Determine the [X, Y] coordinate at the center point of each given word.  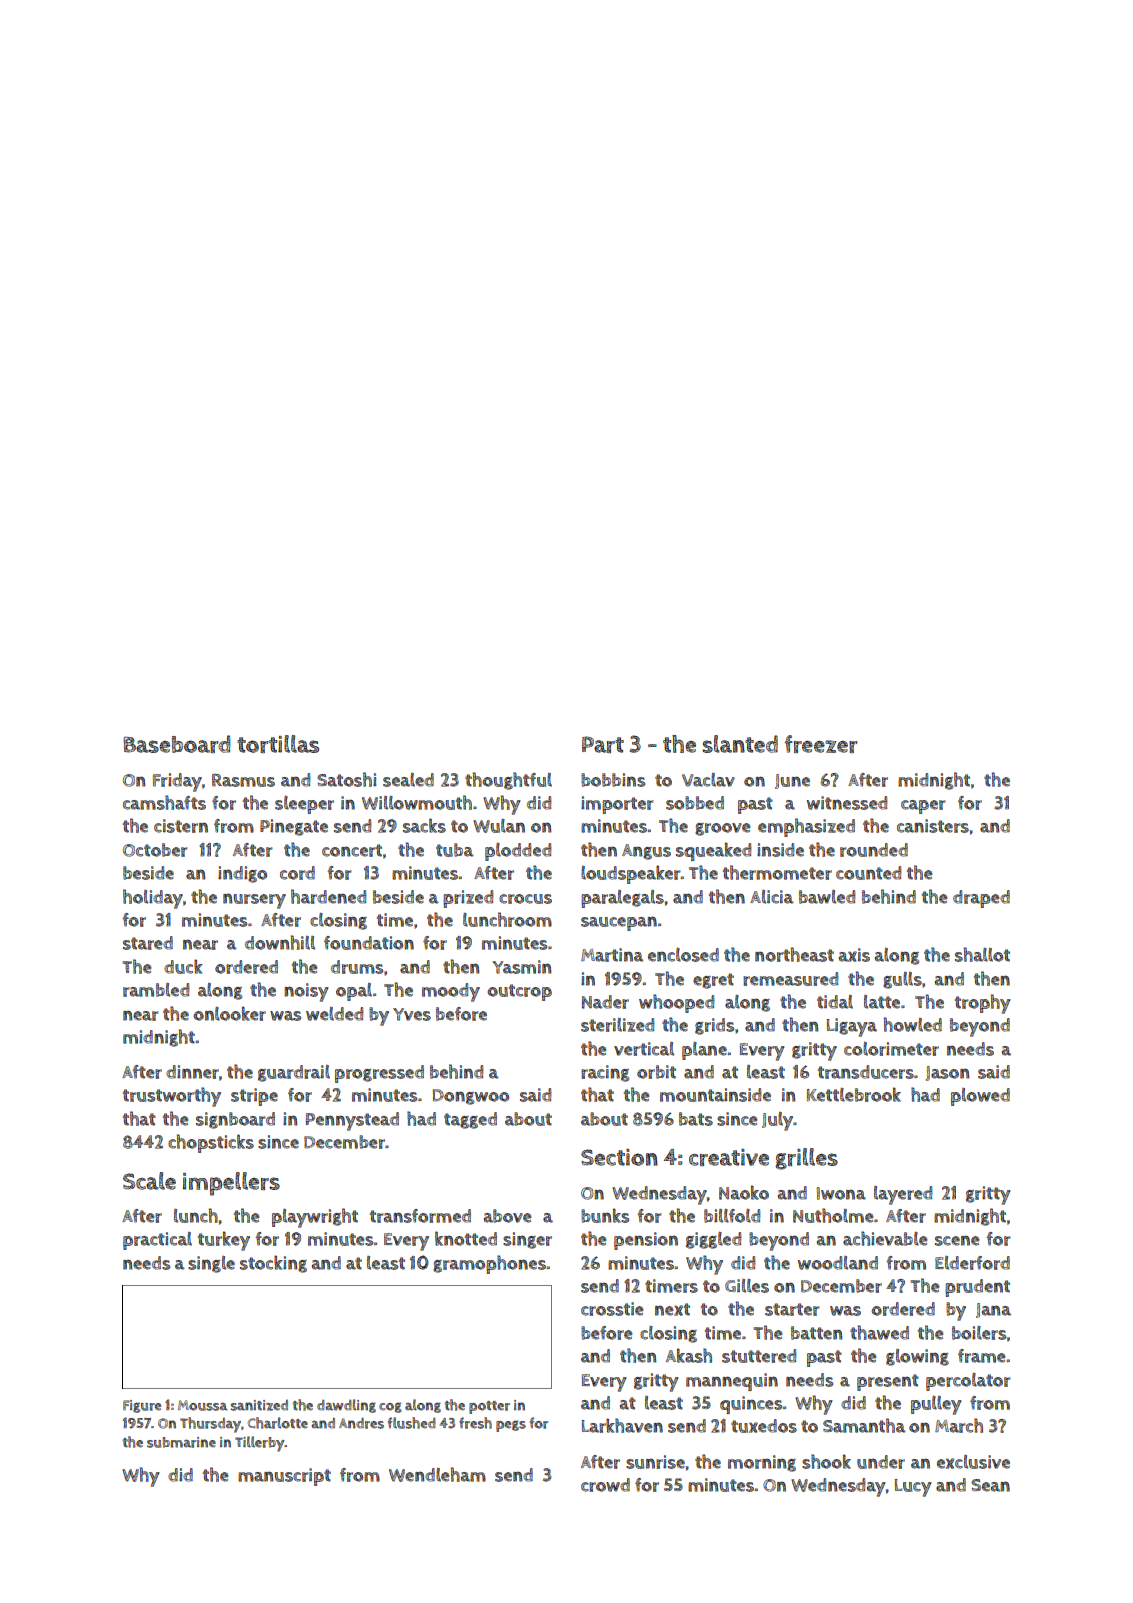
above [507, 1216]
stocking [273, 1264]
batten [817, 1333]
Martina [612, 955]
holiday [153, 899]
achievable [885, 1238]
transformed [420, 1216]
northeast [794, 954]
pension [646, 1241]
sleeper [304, 805]
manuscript [284, 1477]
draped [981, 899]
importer [617, 805]
